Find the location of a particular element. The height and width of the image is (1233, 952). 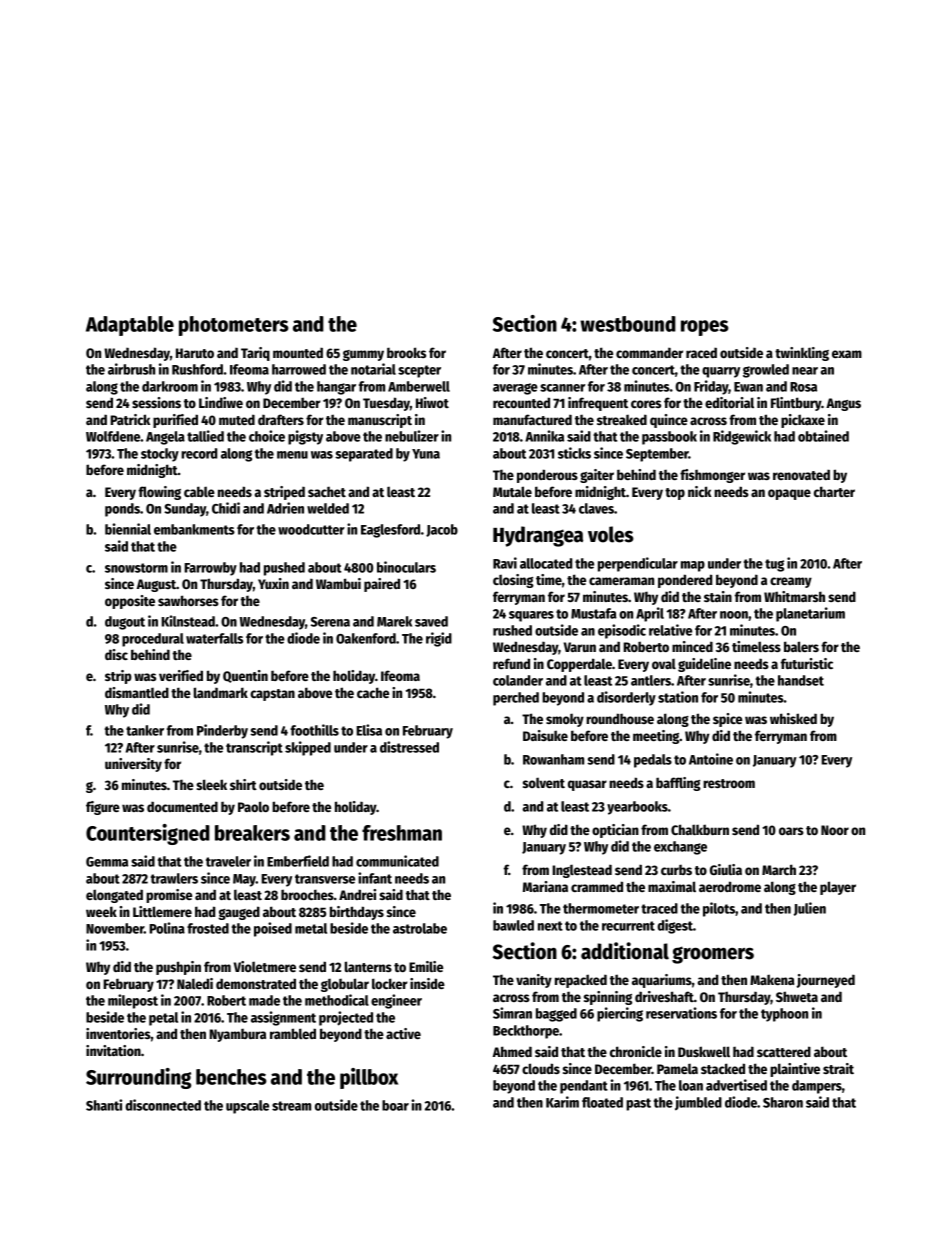

Gemma is located at coordinates (107, 862).
